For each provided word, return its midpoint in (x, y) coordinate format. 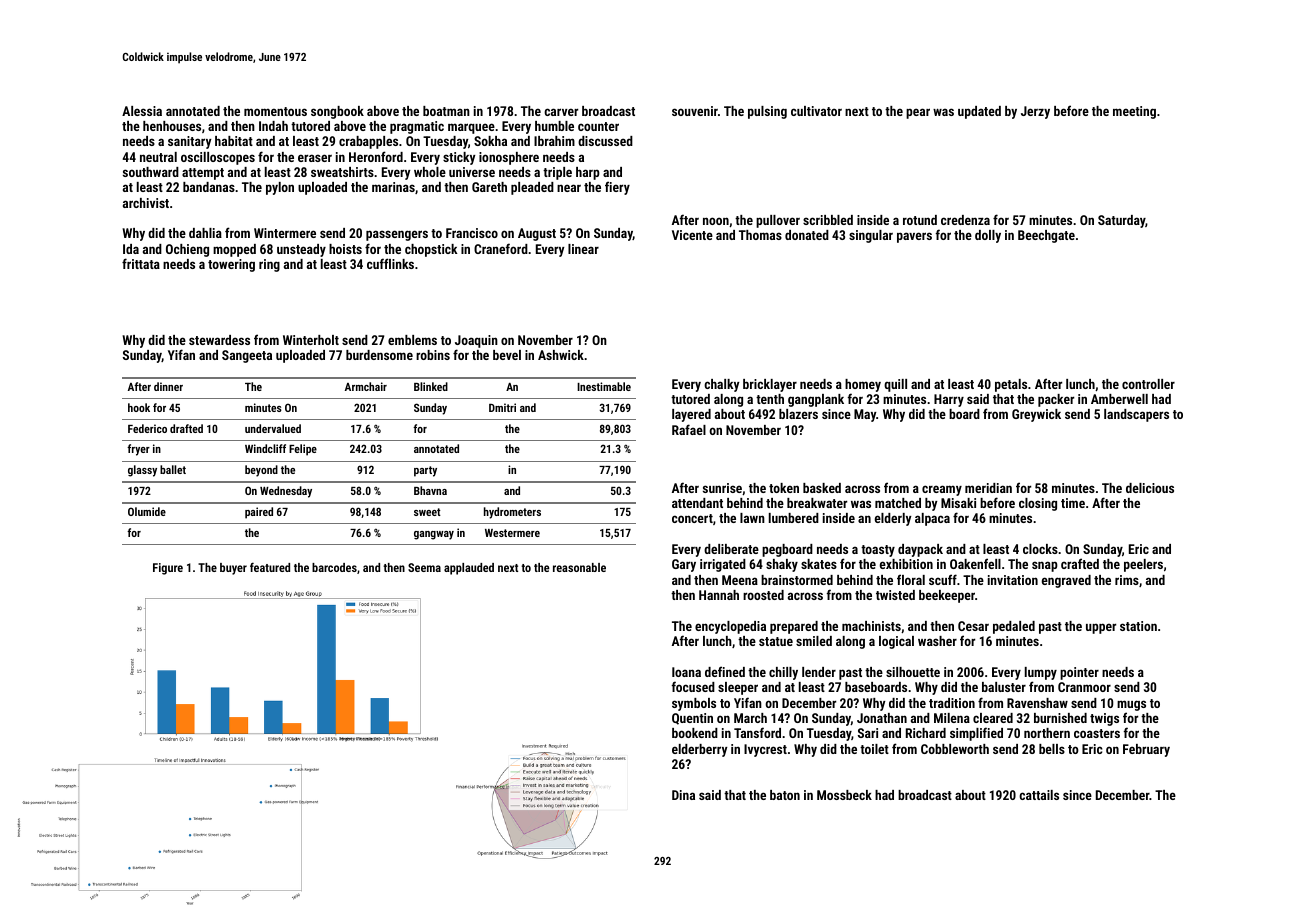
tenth (770, 399)
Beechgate (1046, 236)
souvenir (695, 111)
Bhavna (430, 490)
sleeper (738, 688)
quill (895, 385)
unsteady (301, 250)
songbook (337, 112)
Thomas (760, 235)
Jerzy (1035, 112)
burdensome (379, 355)
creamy (942, 490)
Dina (683, 795)
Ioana (686, 672)
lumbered (794, 518)
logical (896, 642)
